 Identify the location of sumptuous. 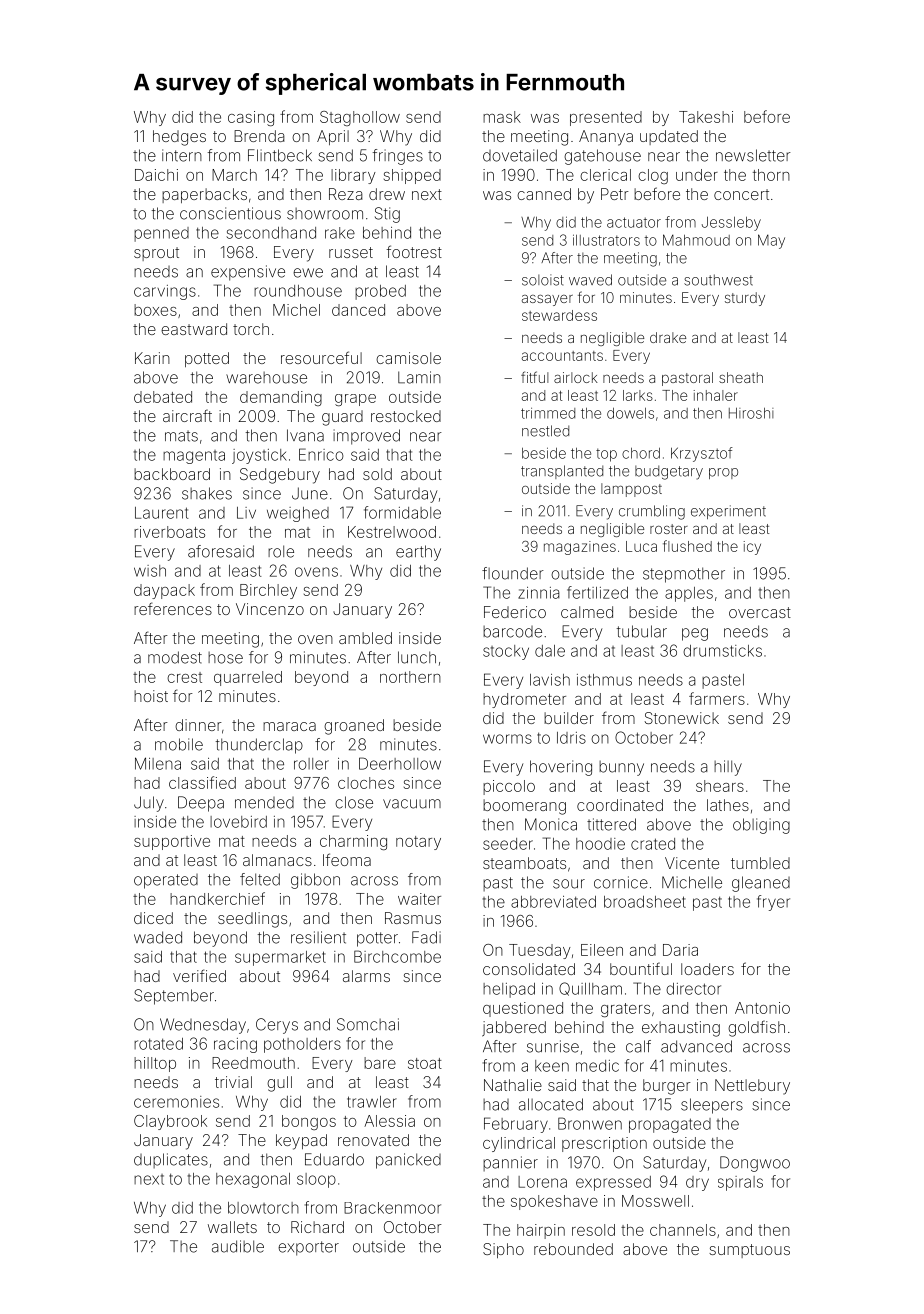
(749, 1251).
